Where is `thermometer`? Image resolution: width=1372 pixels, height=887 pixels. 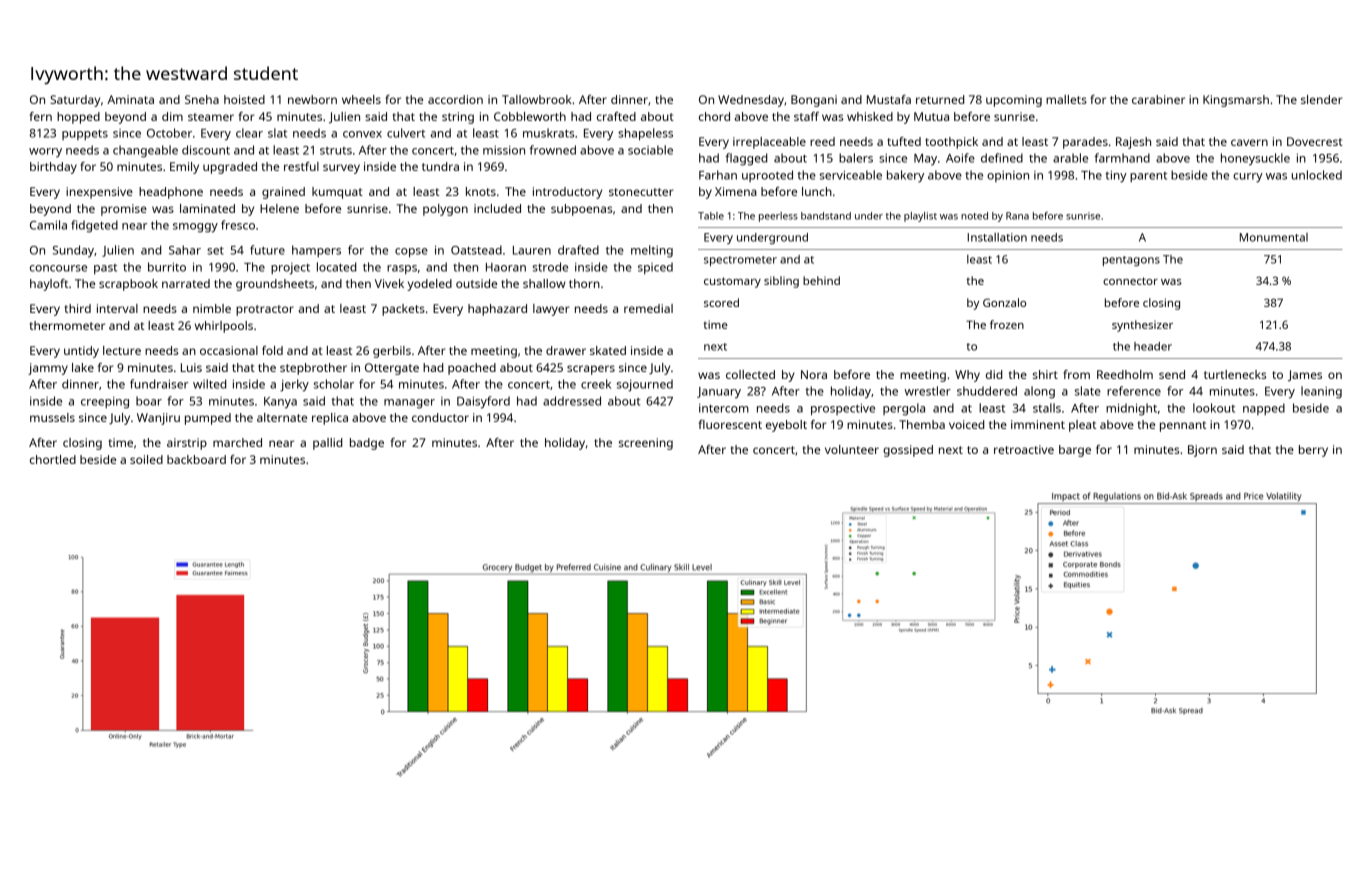
thermometer is located at coordinates (67, 325).
